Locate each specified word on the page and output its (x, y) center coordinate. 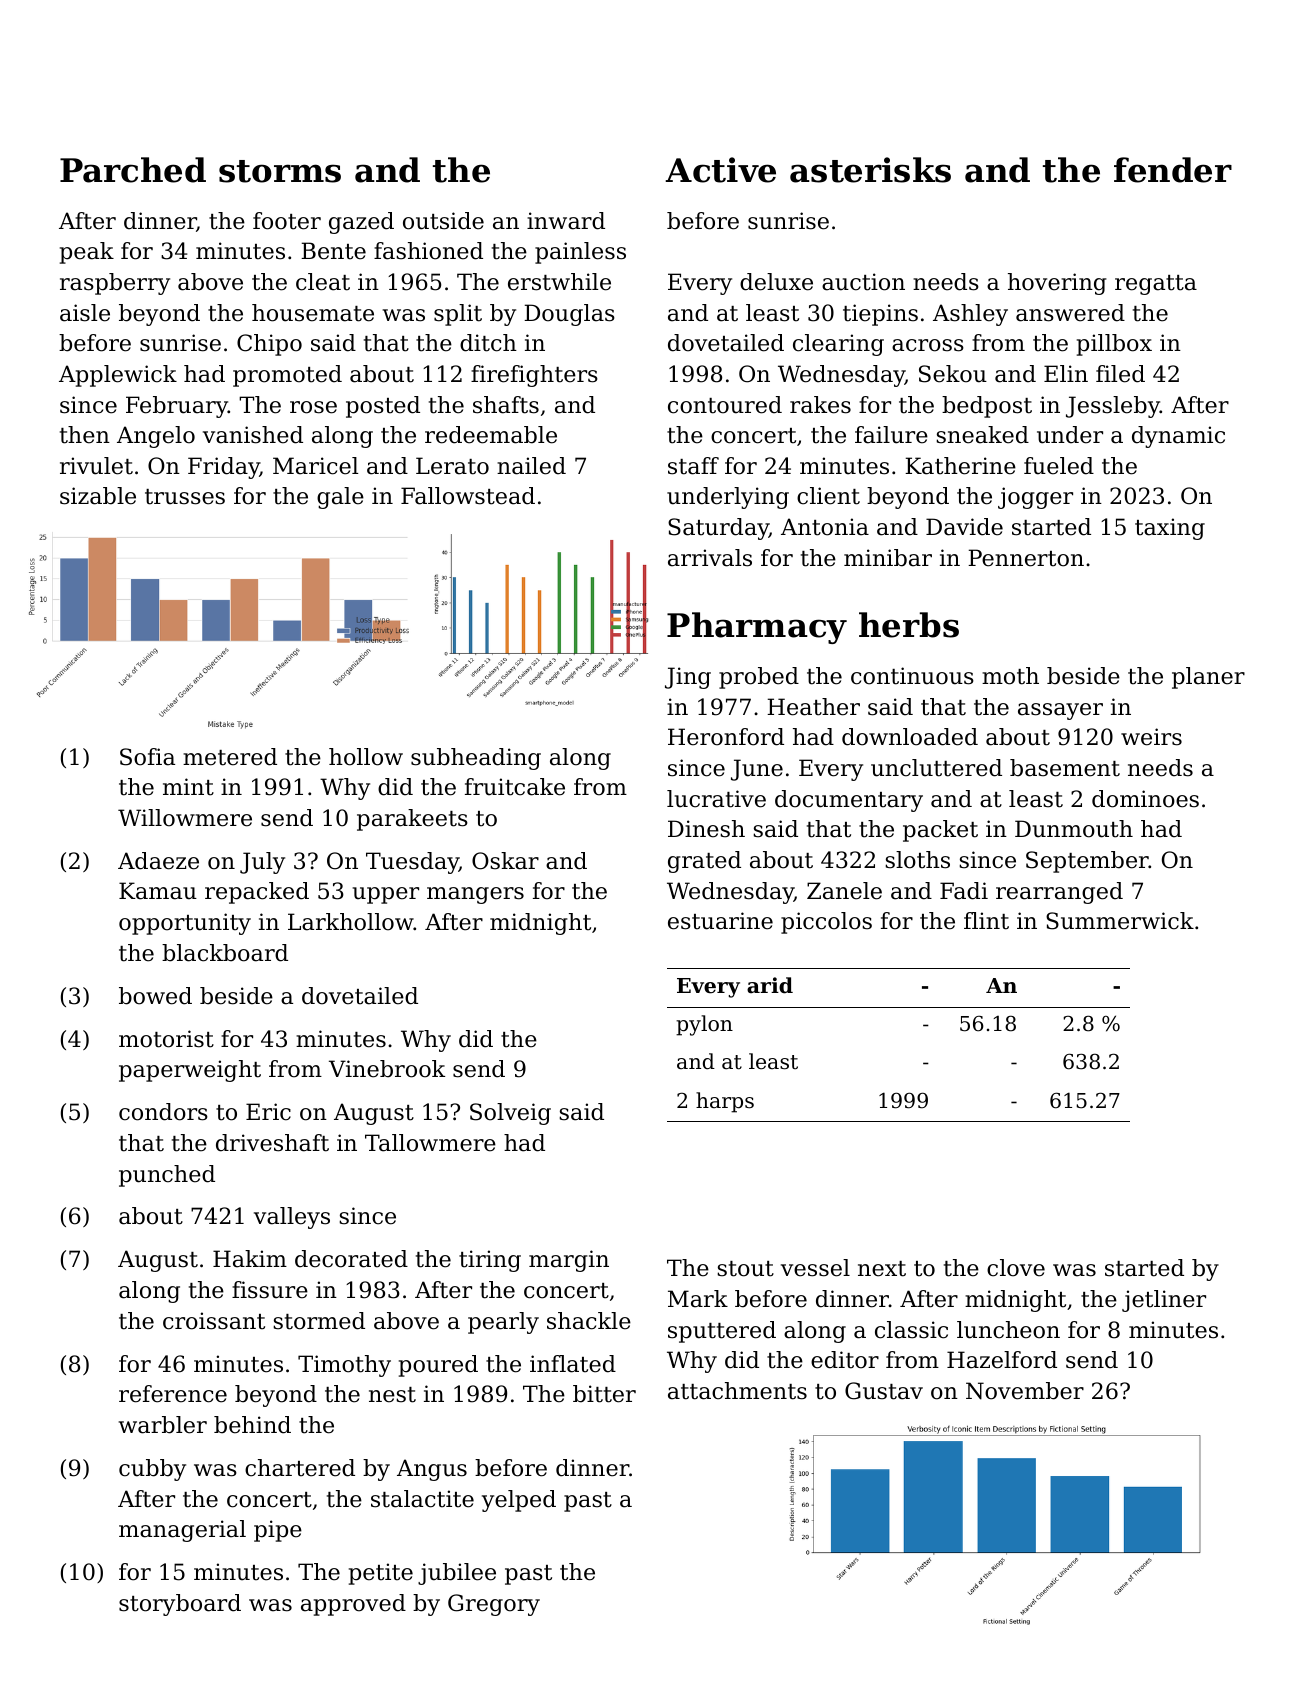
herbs (909, 625)
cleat (323, 282)
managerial (182, 1531)
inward (566, 221)
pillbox (1114, 345)
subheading (476, 759)
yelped (519, 1501)
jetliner (1164, 1301)
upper (386, 895)
